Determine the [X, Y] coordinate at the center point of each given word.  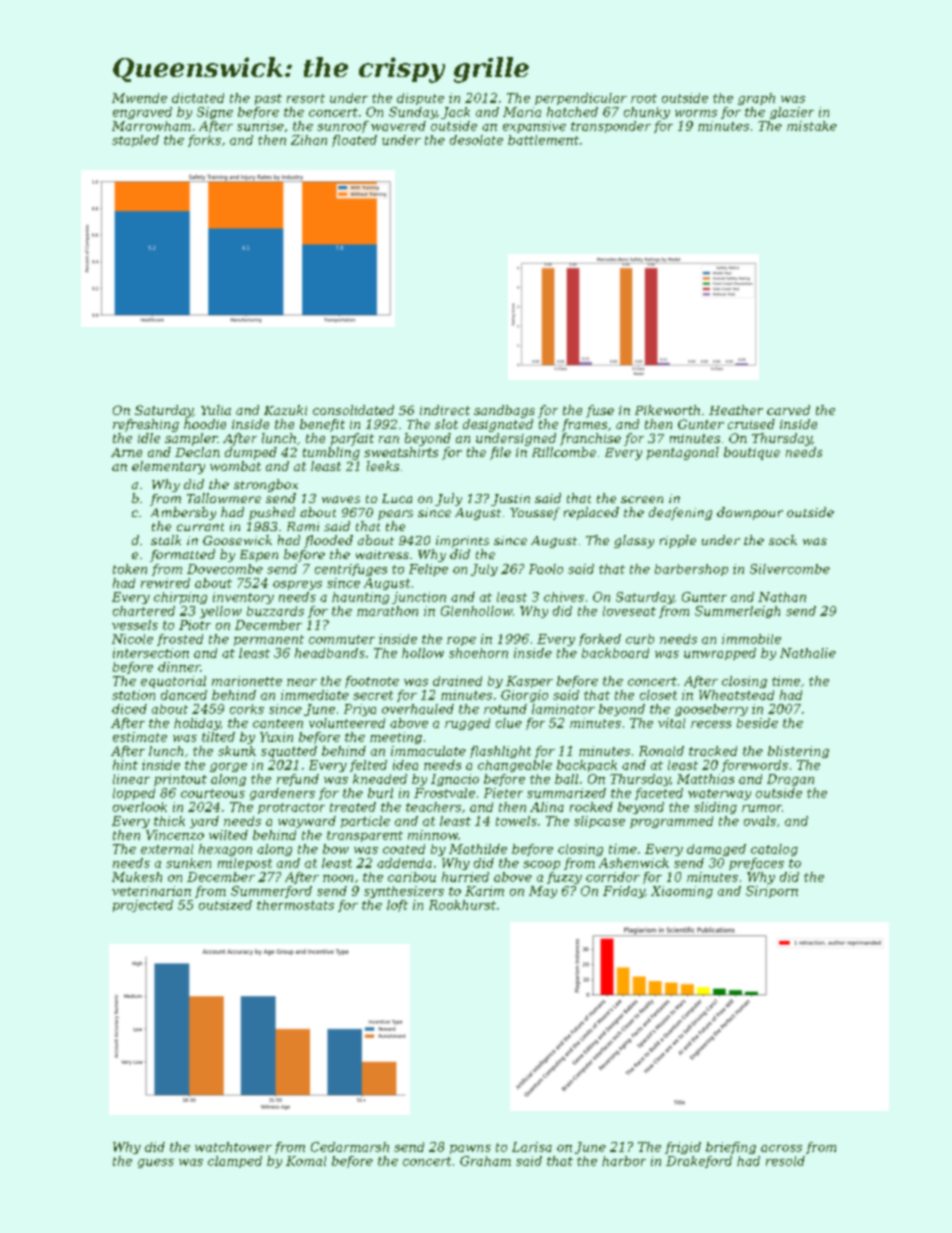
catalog [774, 850]
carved [788, 410]
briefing [731, 1148]
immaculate [428, 751]
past [268, 99]
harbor [624, 1161]
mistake [812, 126]
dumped [251, 453]
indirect [445, 410]
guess [156, 1163]
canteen [278, 723]
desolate [476, 140]
